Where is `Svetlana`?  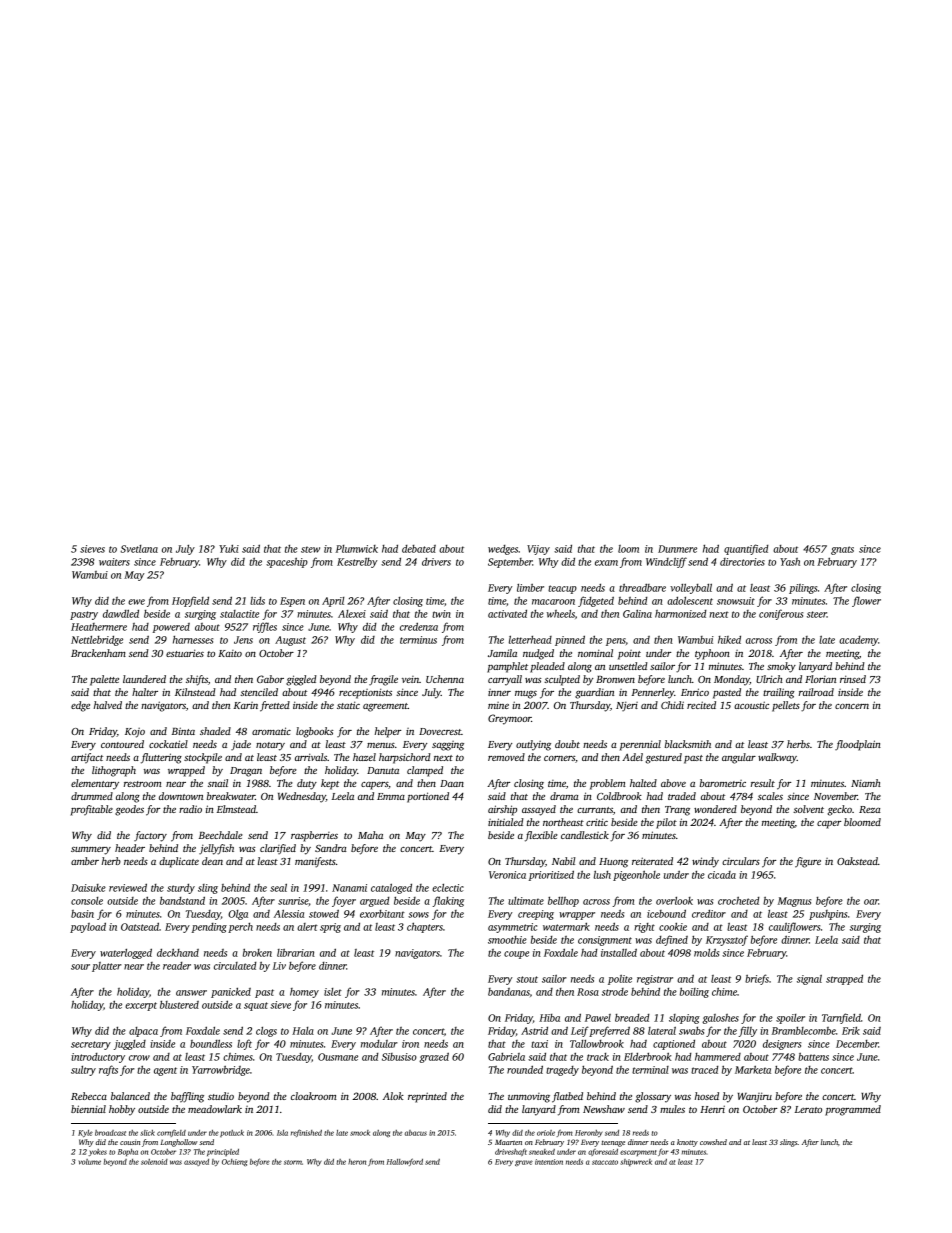 Svetlana is located at coordinates (139, 549).
